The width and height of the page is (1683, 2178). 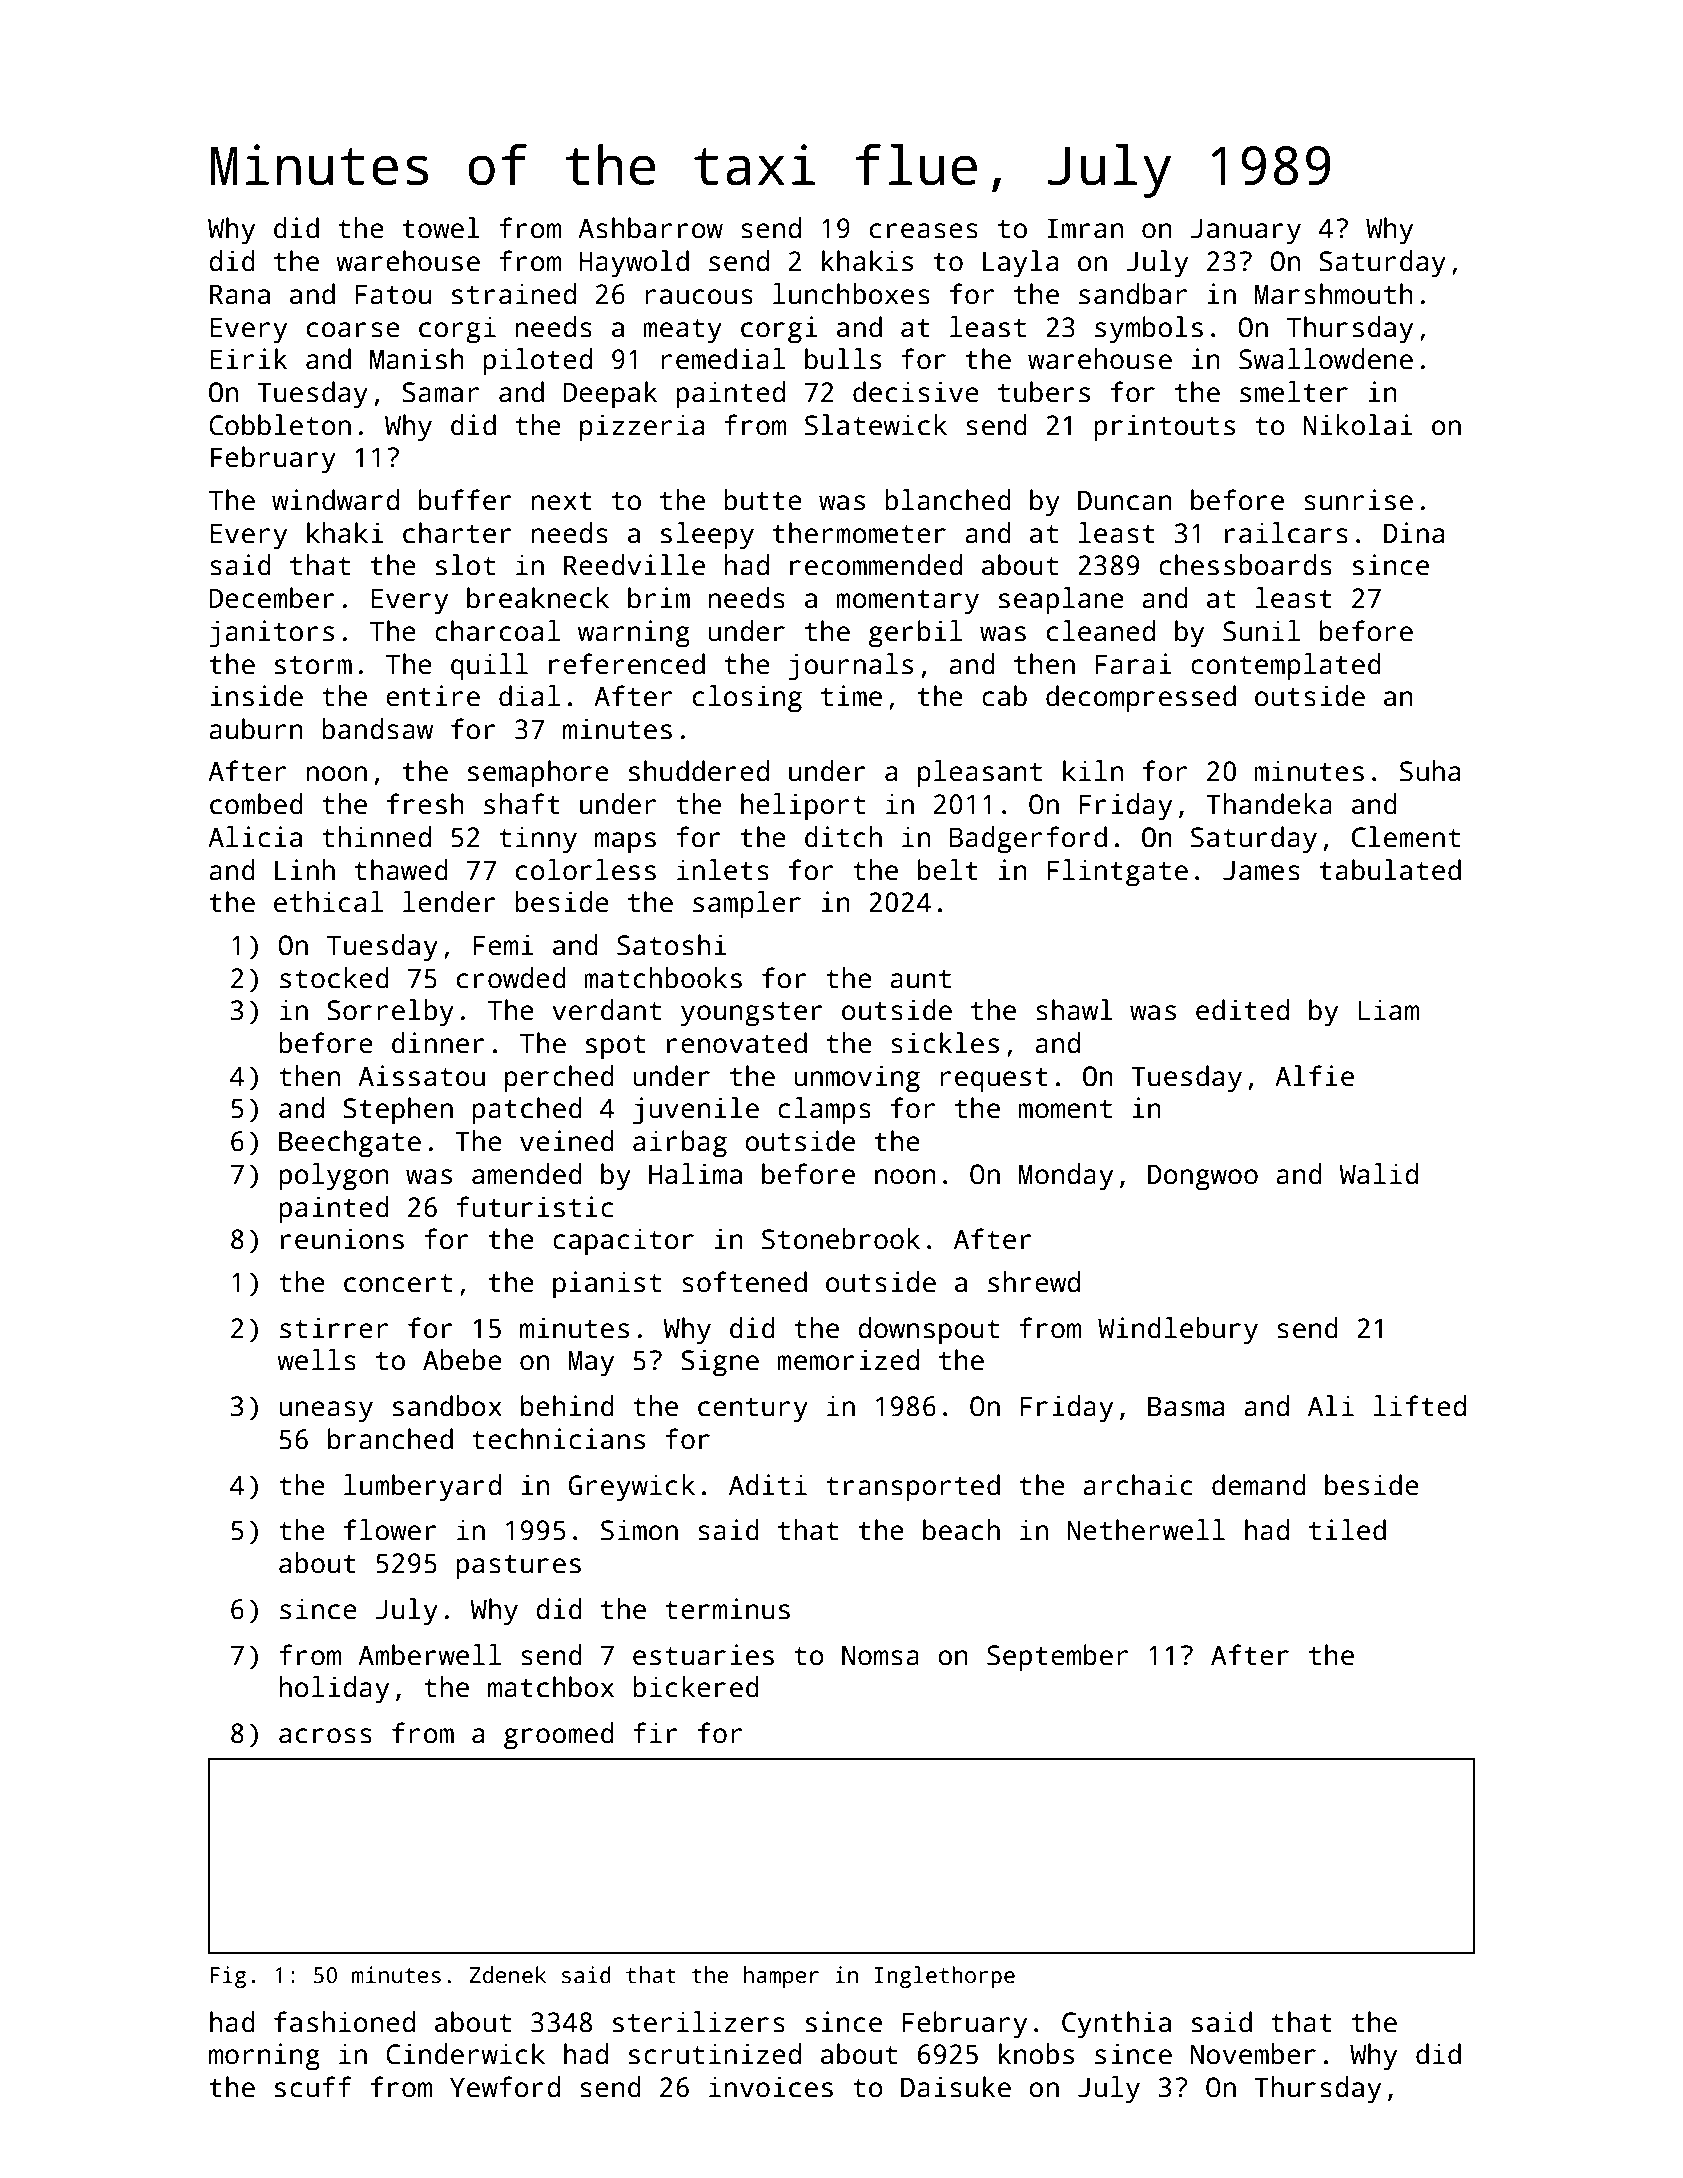 I want to click on uneasy, so click(x=326, y=1412).
